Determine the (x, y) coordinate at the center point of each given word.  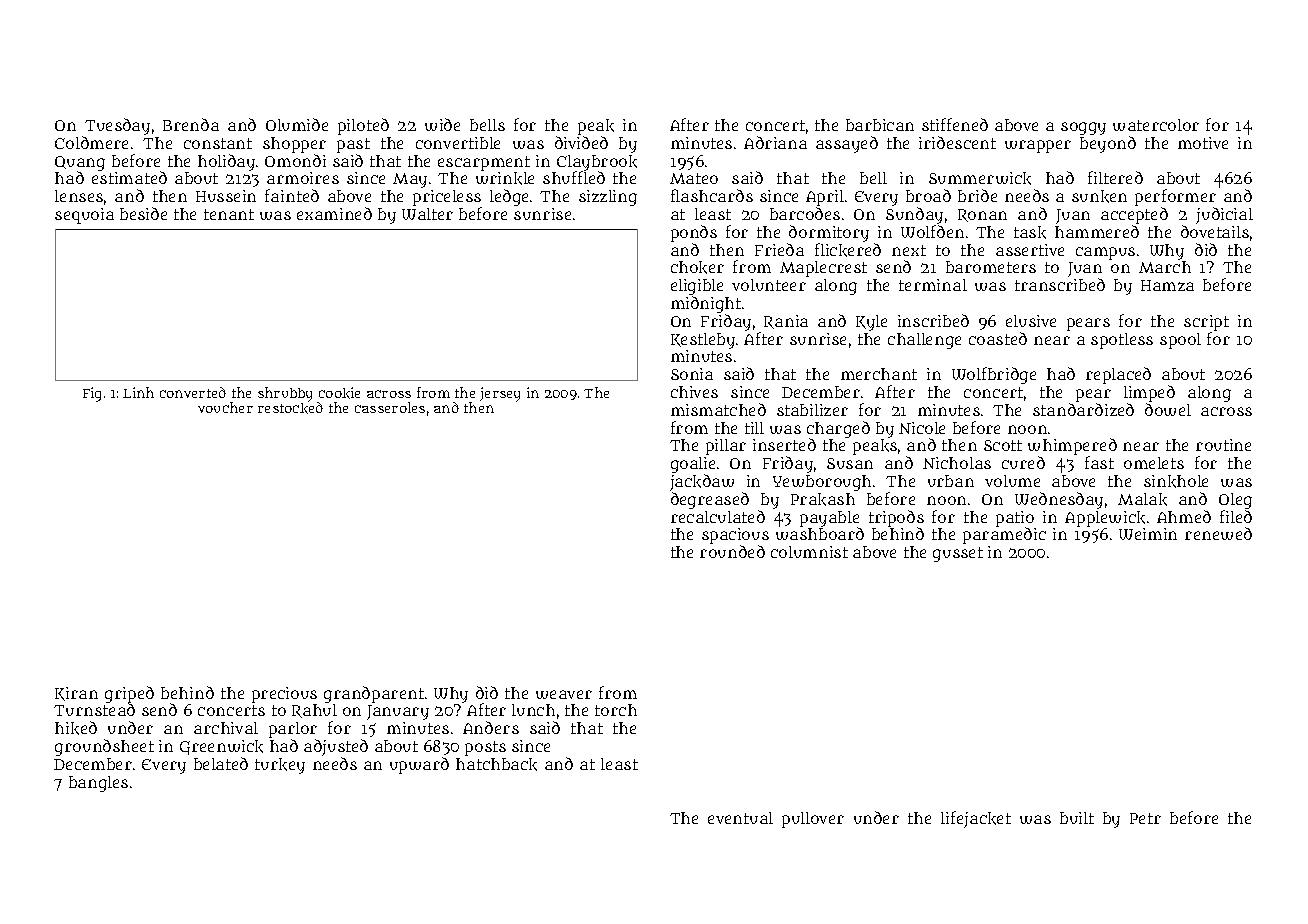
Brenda (191, 124)
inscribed (933, 320)
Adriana (775, 142)
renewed (1218, 533)
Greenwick (221, 747)
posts (485, 748)
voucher (225, 407)
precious (284, 695)
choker (697, 267)
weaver (564, 694)
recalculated (718, 516)
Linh (138, 392)
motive (1203, 143)
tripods (896, 519)
